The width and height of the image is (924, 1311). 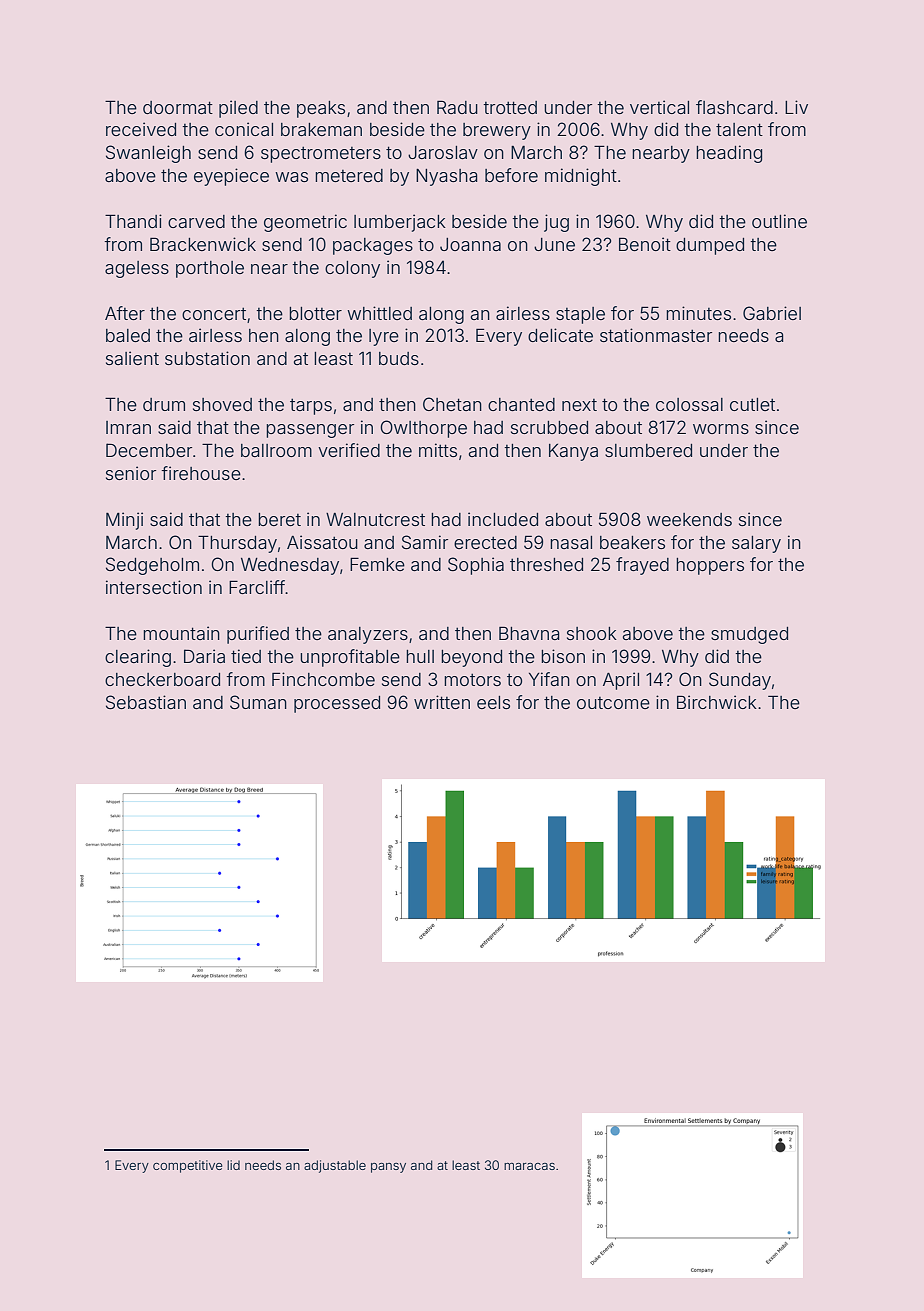 I want to click on doormat, so click(x=178, y=107).
